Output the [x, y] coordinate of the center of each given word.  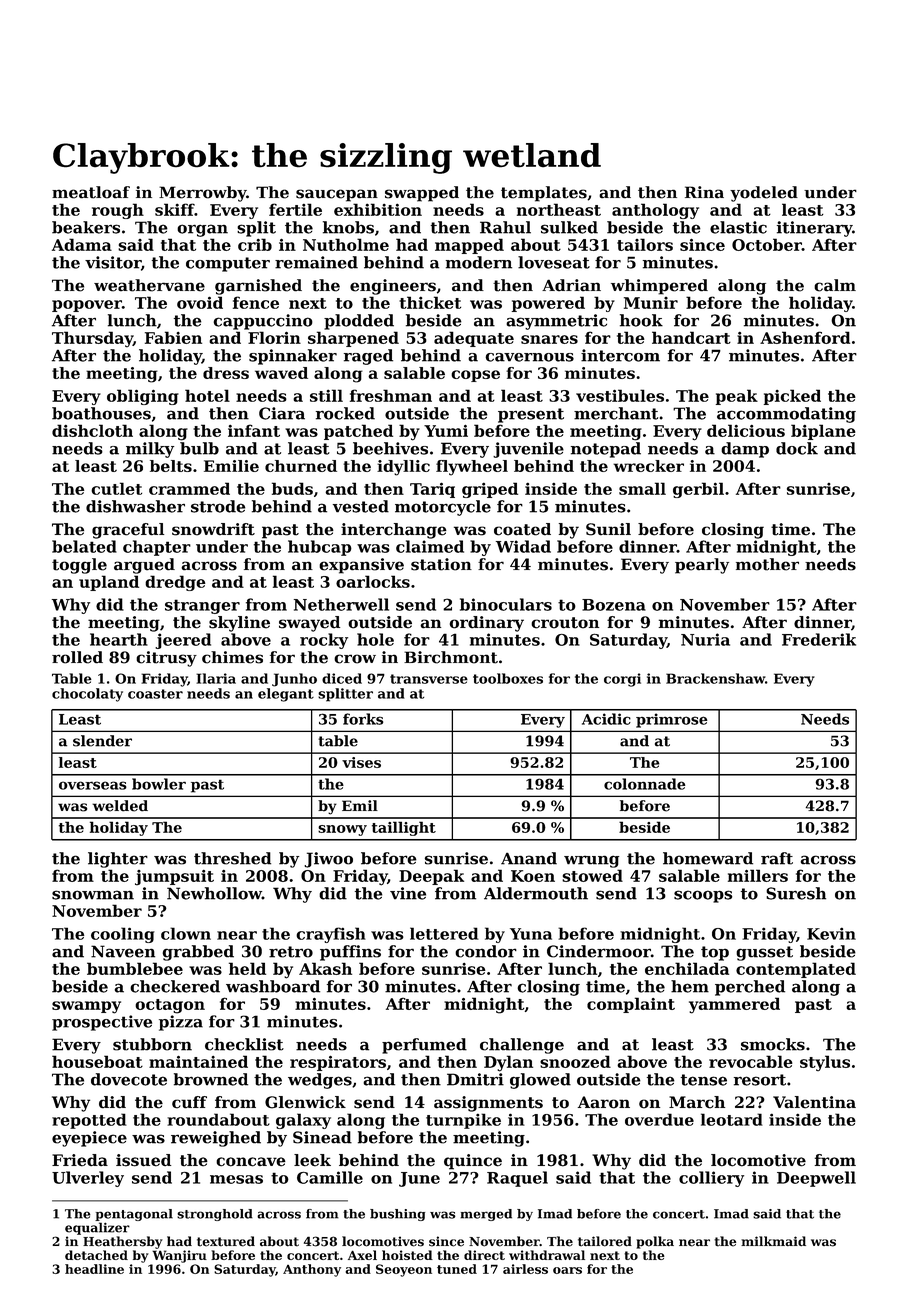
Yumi [446, 431]
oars [567, 1270]
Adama [82, 244]
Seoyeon [404, 1270]
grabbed [198, 953]
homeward [708, 858]
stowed [592, 875]
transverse [429, 679]
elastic [738, 227]
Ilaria [216, 678]
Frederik [819, 639]
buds [292, 488]
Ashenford [805, 337]
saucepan [337, 195]
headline [94, 1269]
